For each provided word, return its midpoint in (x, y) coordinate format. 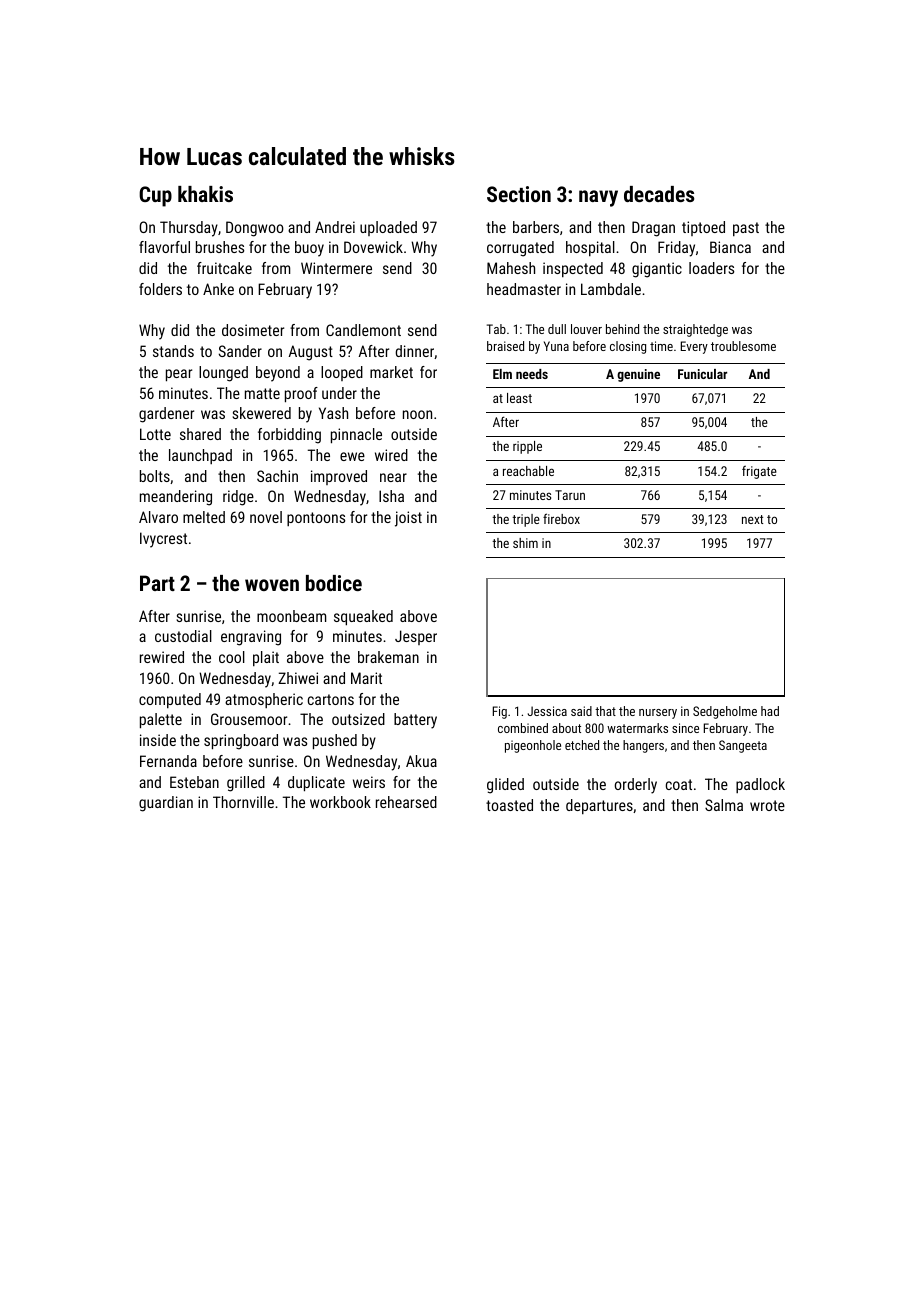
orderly (636, 786)
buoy (309, 249)
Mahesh (511, 268)
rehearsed (406, 802)
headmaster (524, 289)
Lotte (155, 434)
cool (232, 657)
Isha (391, 496)
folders (160, 289)
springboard (241, 742)
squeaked (363, 618)
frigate (759, 472)
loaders (711, 268)
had (770, 711)
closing (628, 347)
